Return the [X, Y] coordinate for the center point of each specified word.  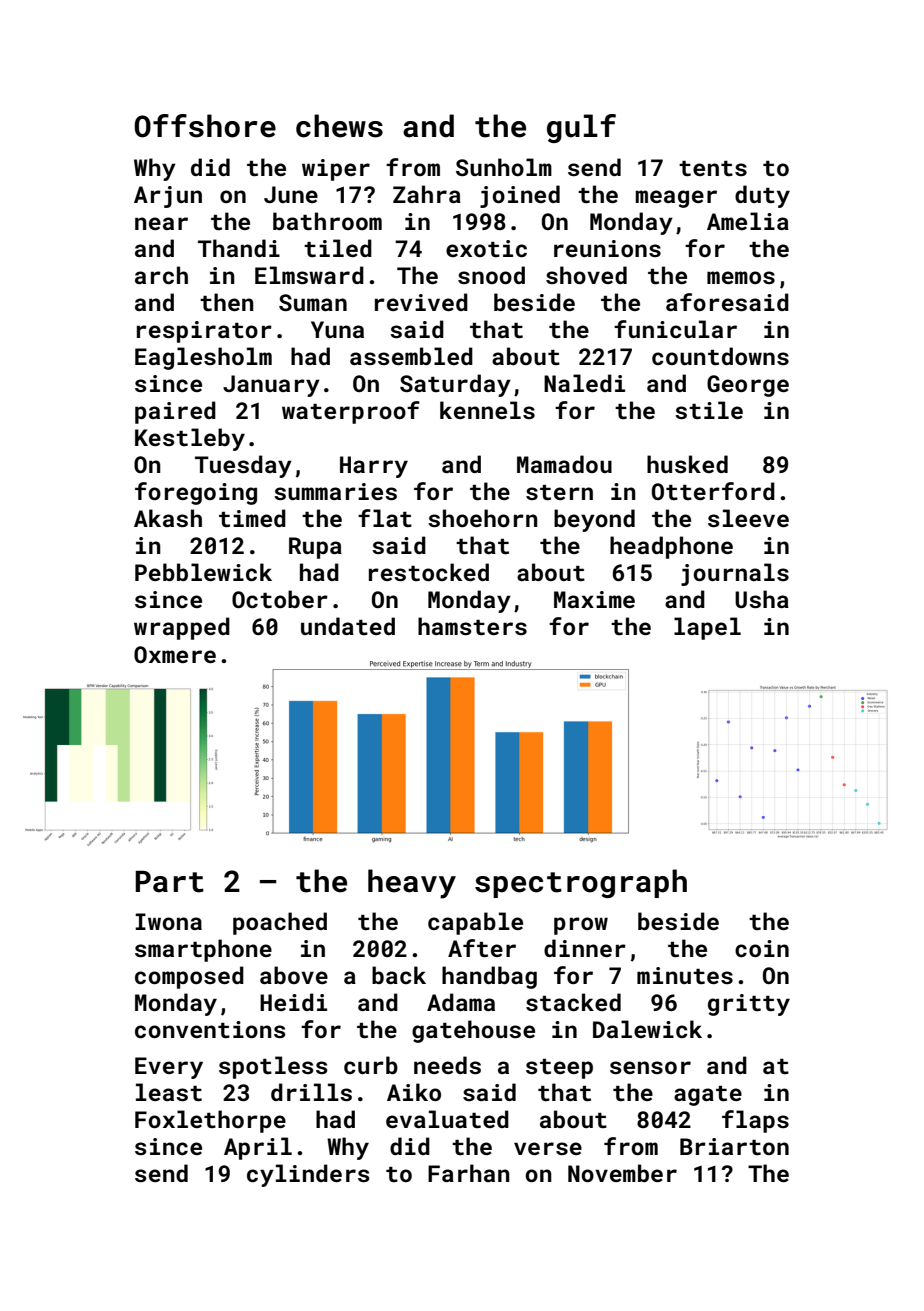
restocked [429, 572]
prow [581, 926]
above [294, 975]
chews [339, 126]
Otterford [713, 491]
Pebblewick [203, 572]
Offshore [205, 126]
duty [762, 196]
